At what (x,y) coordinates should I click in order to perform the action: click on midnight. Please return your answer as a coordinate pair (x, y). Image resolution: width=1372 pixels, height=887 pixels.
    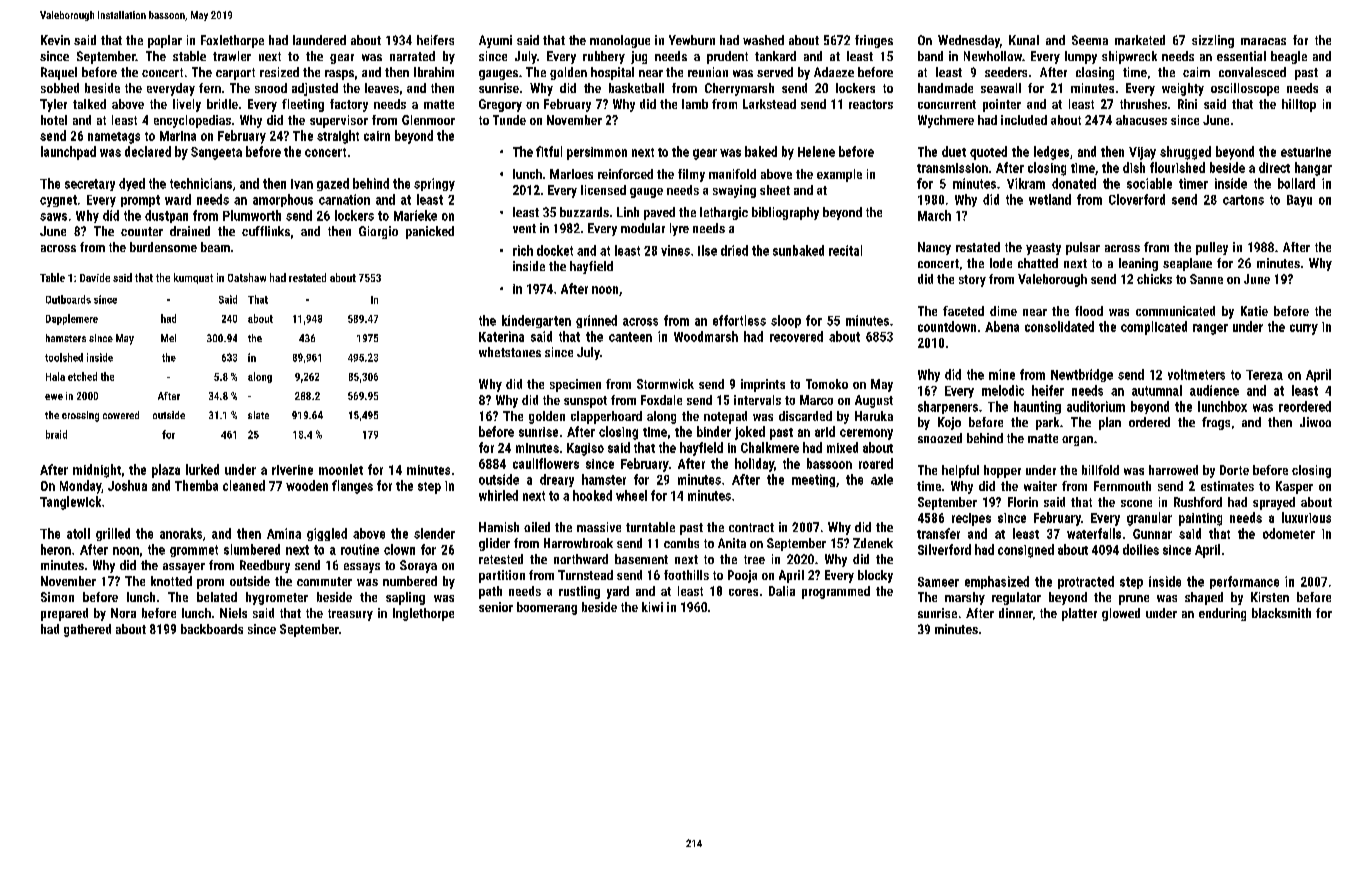
    Looking at the image, I should click on (97, 471).
